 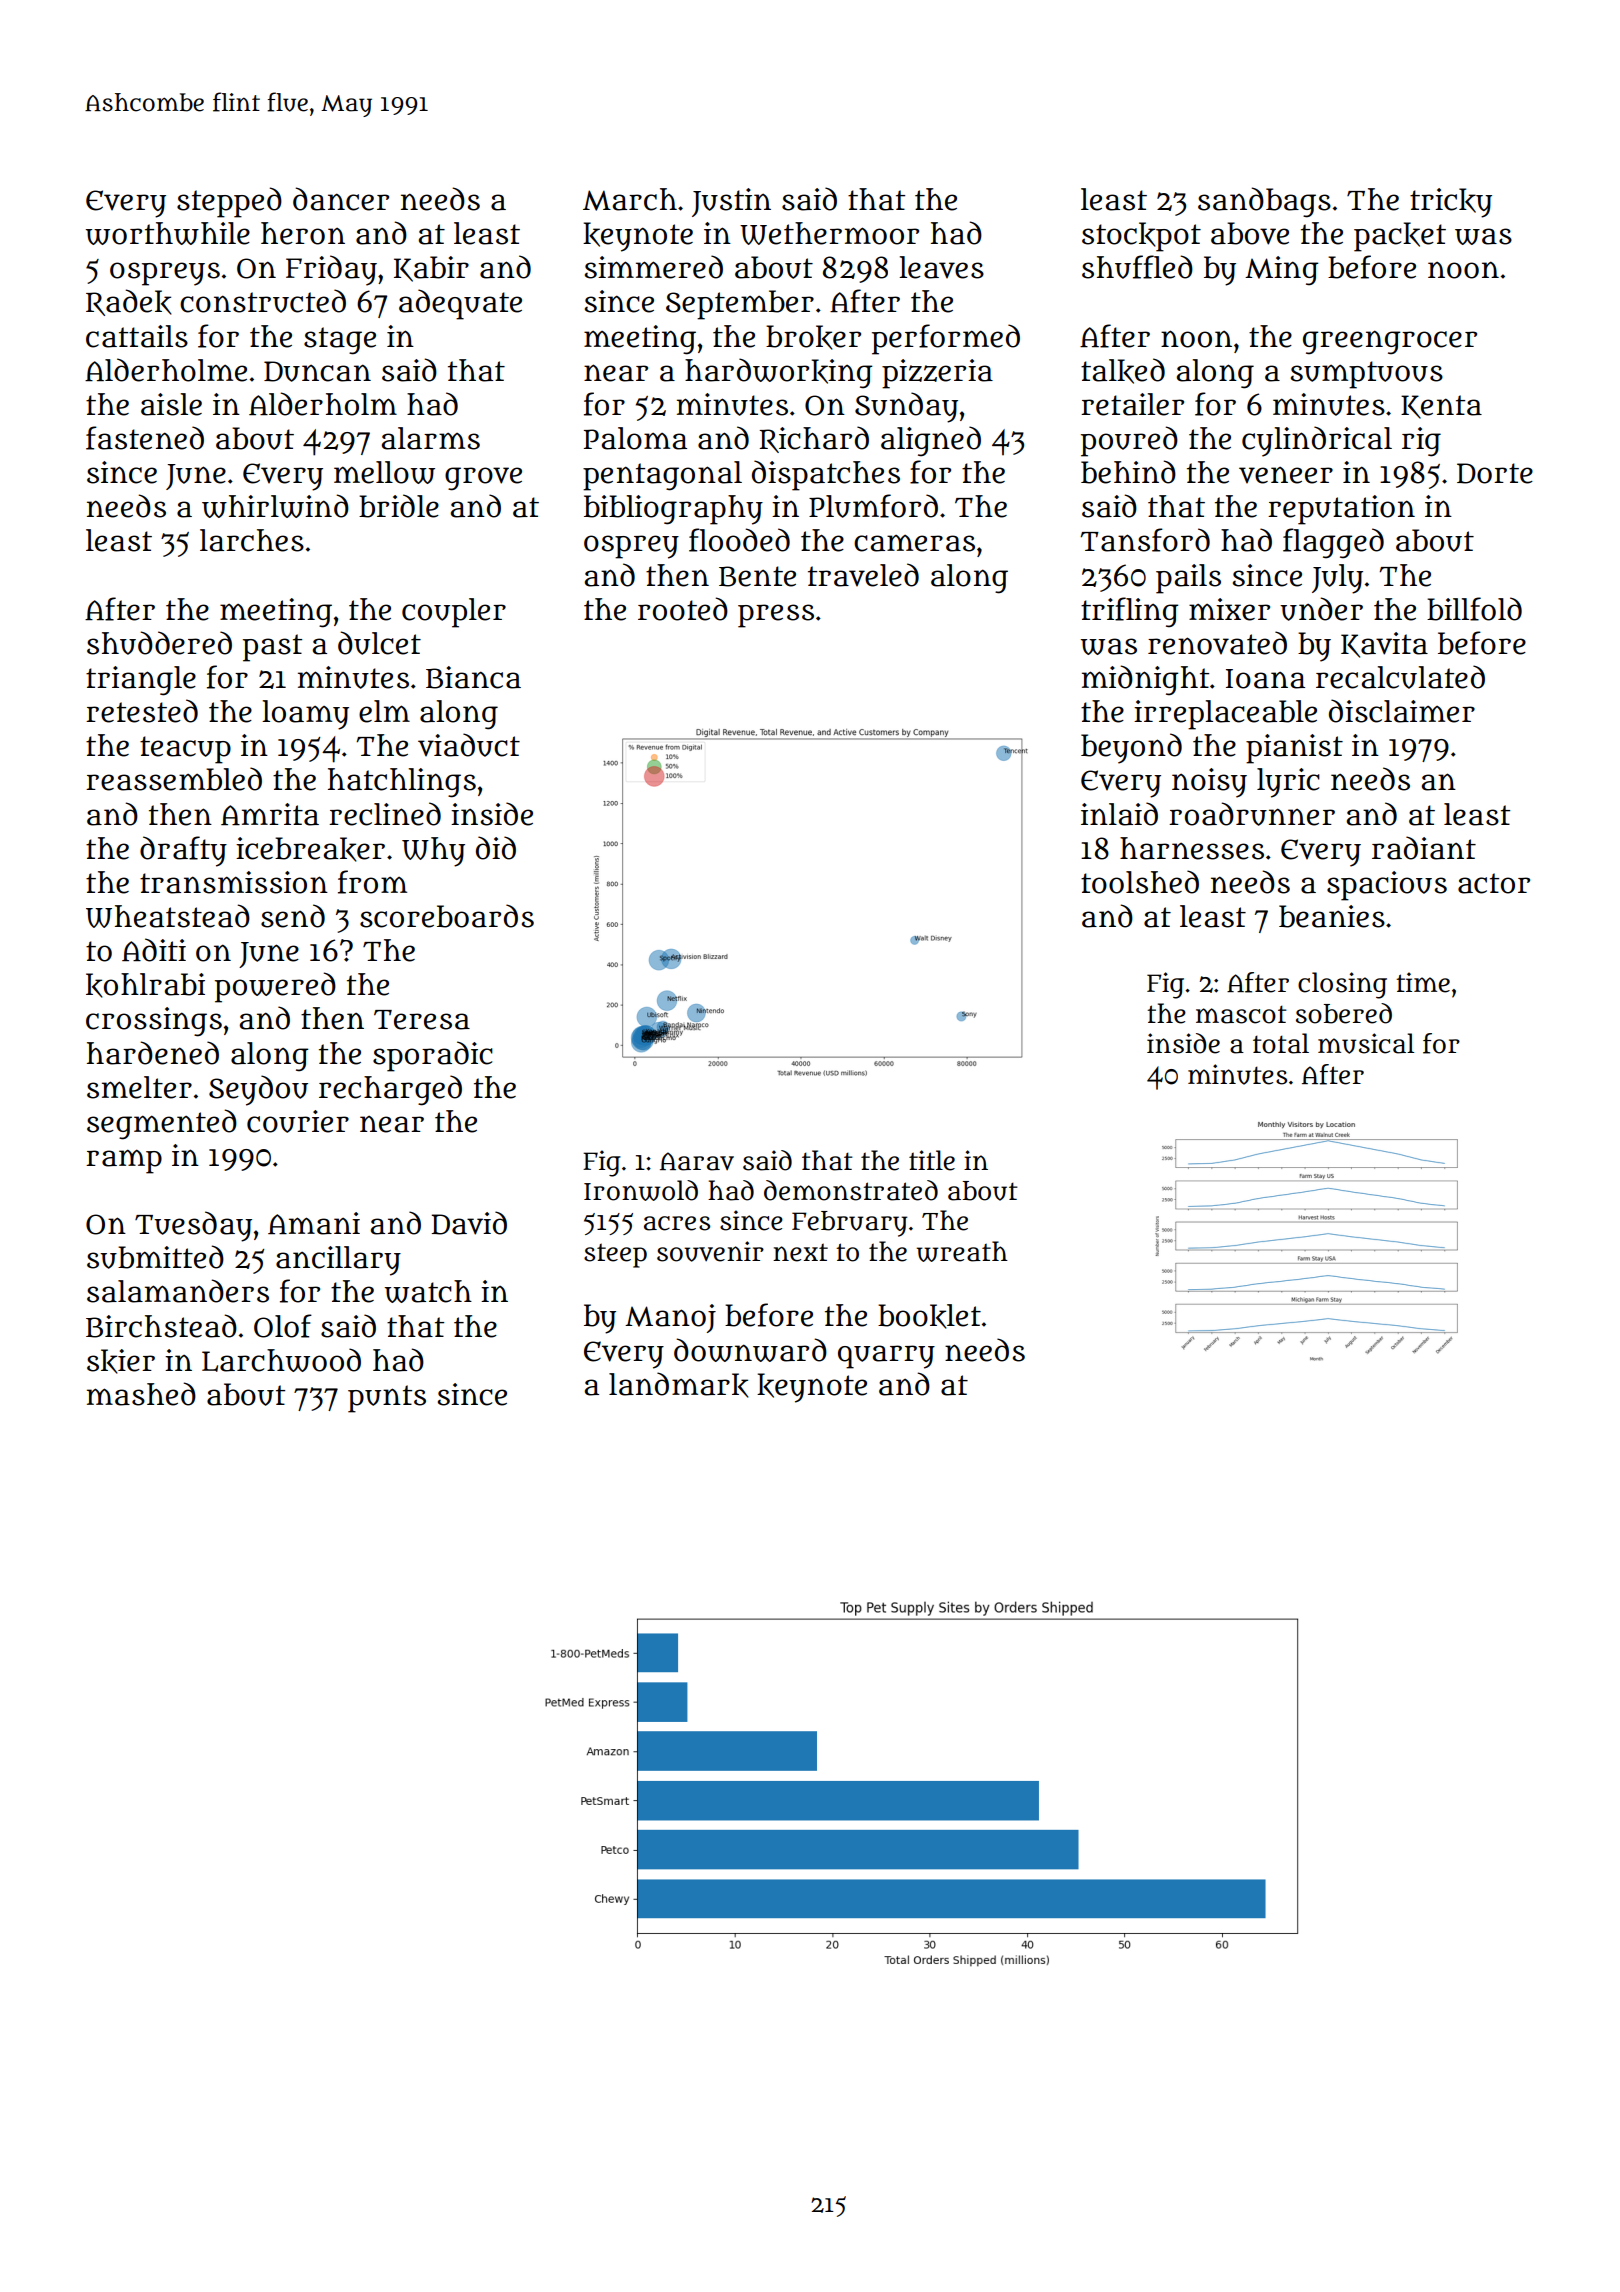 I want to click on shuffled, so click(x=1137, y=267).
